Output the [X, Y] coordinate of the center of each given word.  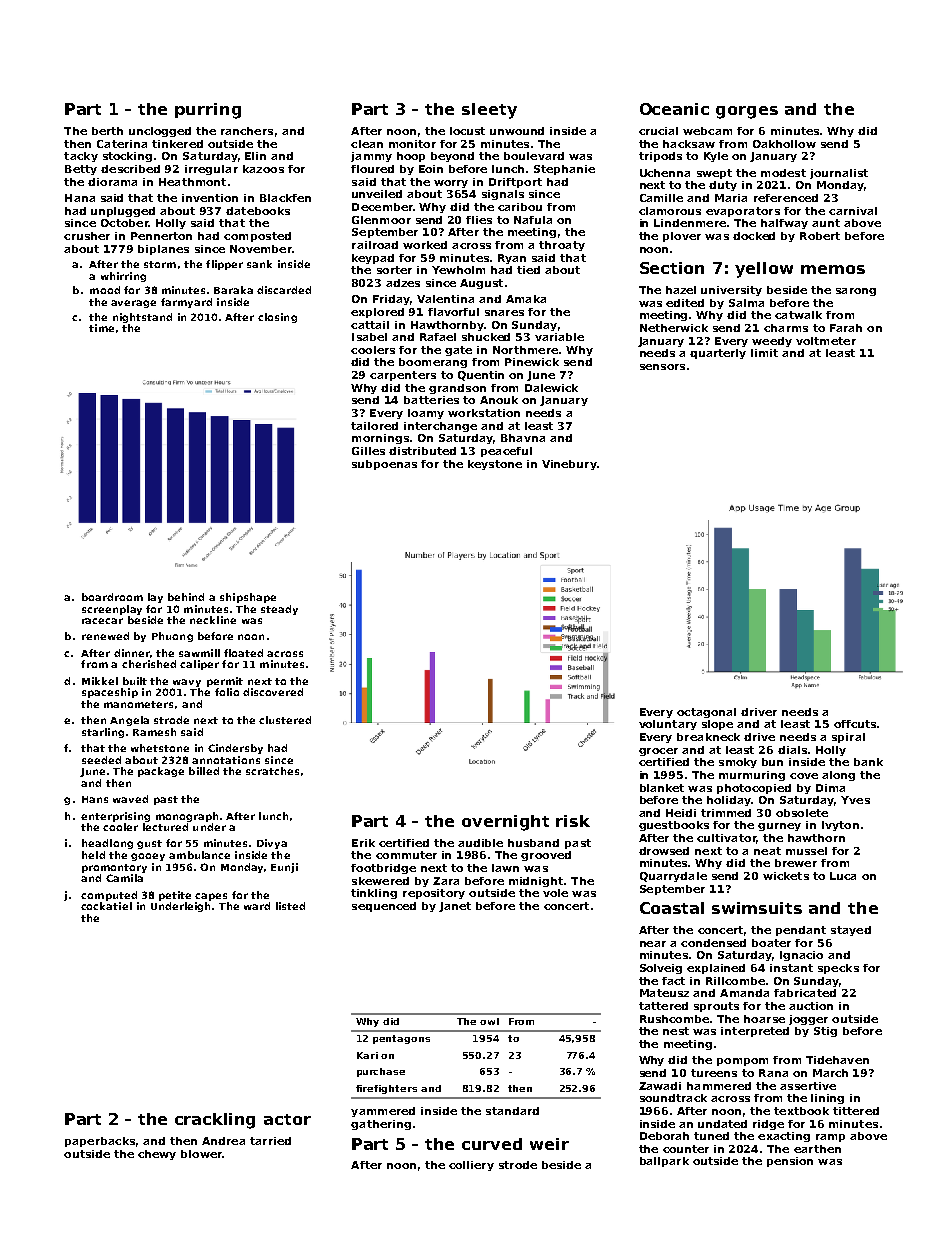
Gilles [368, 451]
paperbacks [100, 1142]
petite [175, 896]
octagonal [706, 713]
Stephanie [564, 170]
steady [279, 610]
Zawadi [660, 1086]
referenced [786, 198]
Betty [81, 170]
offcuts [855, 724]
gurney [779, 827]
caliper [199, 665]
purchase [381, 1072]
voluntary [668, 725]
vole [555, 893]
